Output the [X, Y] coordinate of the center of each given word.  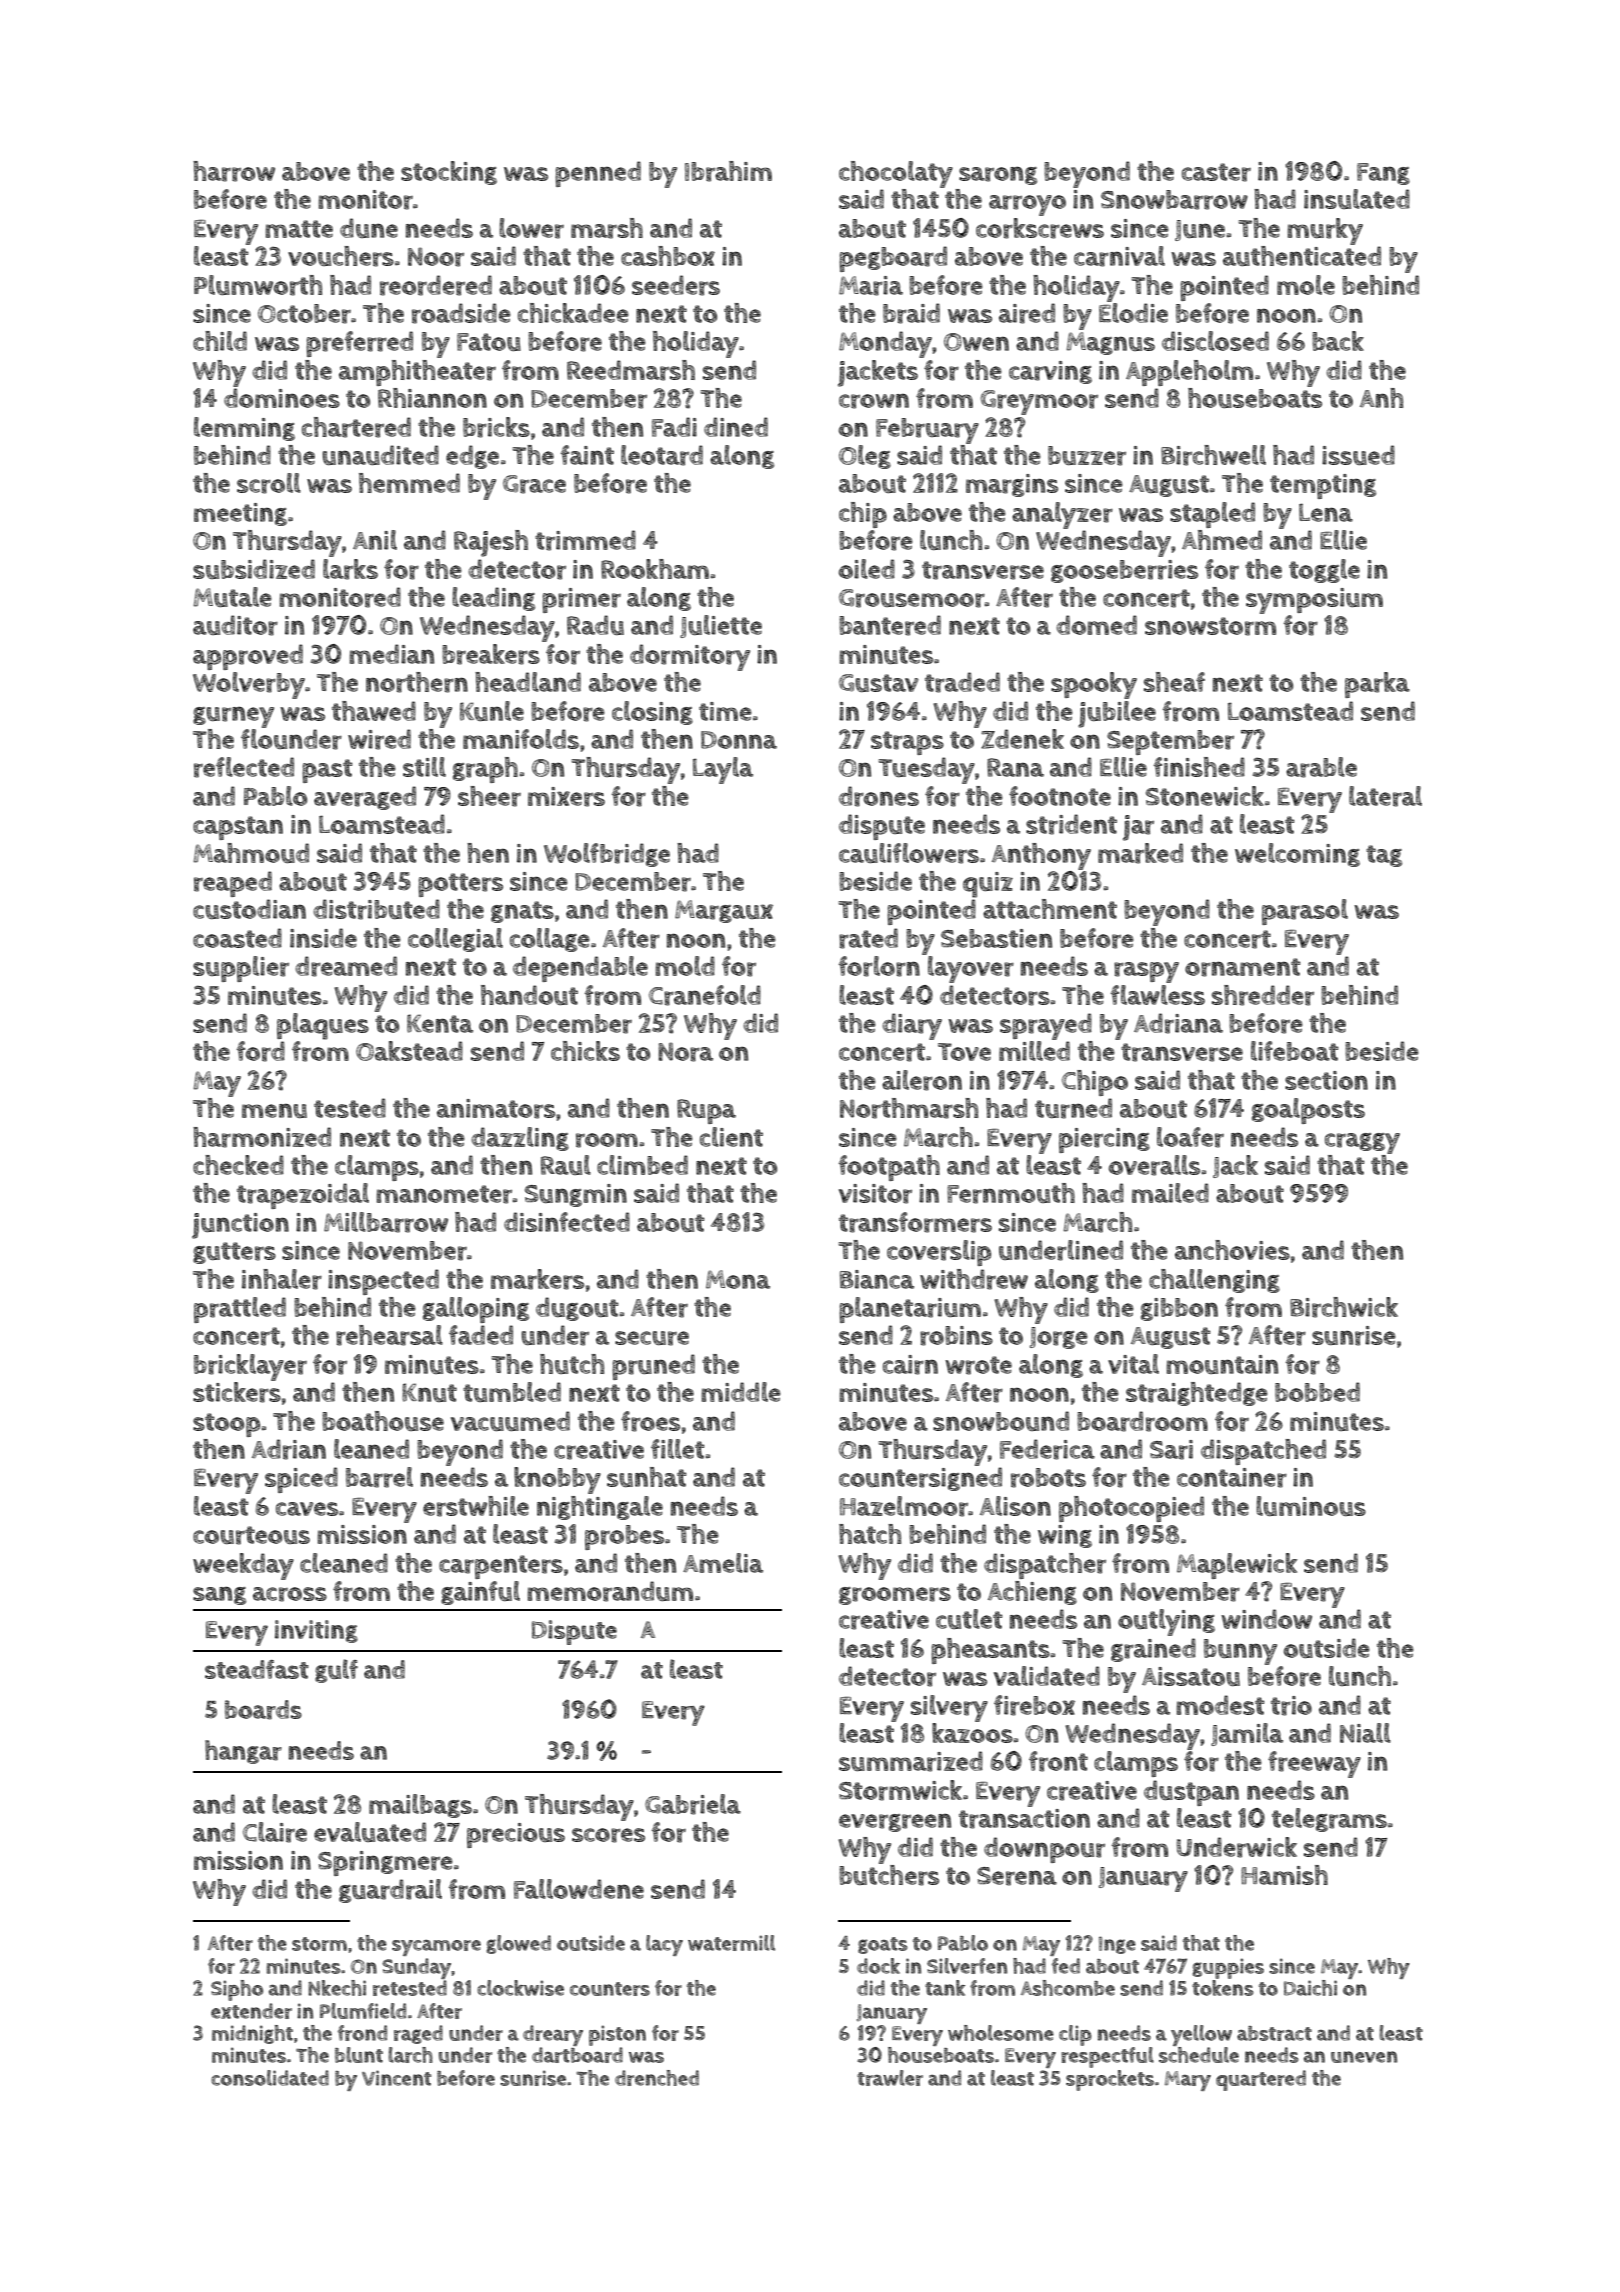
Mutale [232, 597]
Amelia [723, 1563]
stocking [449, 173]
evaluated [370, 1832]
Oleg [865, 457]
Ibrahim [728, 171]
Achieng [1032, 1593]
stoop [226, 1425]
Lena [1326, 512]
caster [1216, 172]
